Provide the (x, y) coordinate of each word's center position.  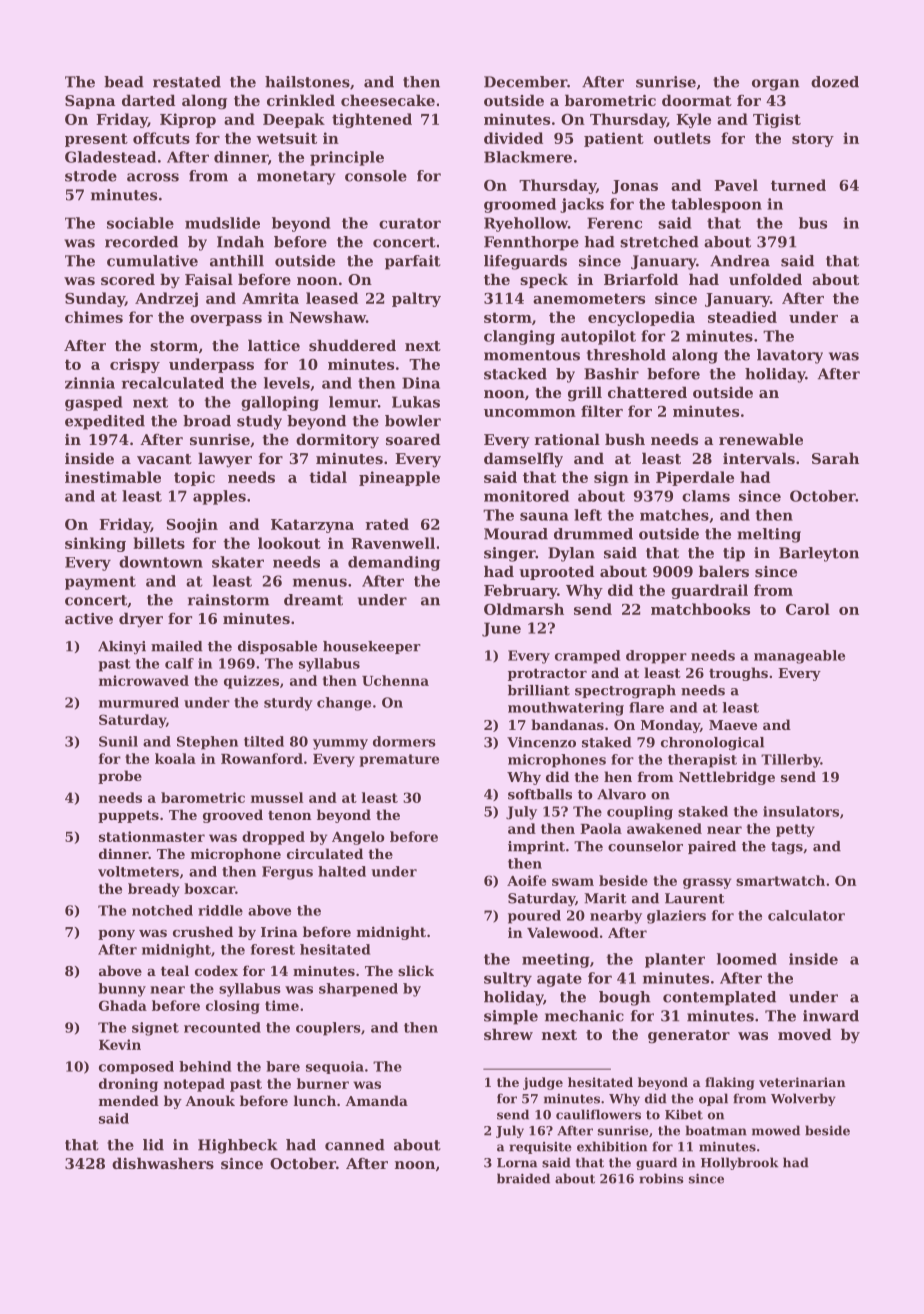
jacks (582, 205)
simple (511, 1017)
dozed (835, 82)
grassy (707, 883)
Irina (279, 931)
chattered (647, 392)
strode (91, 176)
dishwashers (163, 1163)
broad (207, 421)
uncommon (530, 413)
